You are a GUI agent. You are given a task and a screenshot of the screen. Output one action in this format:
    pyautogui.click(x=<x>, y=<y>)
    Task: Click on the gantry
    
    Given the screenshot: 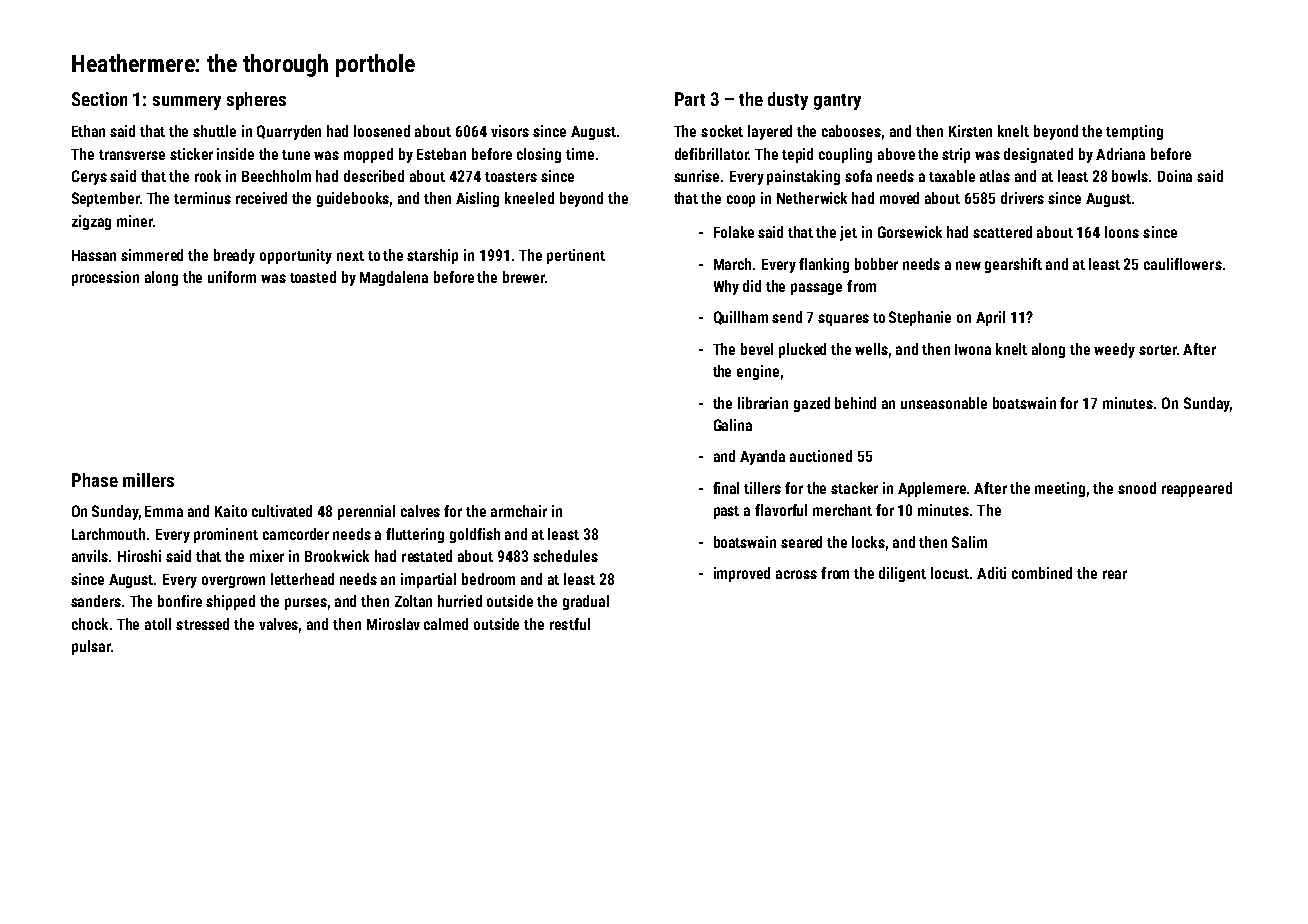 What is the action you would take?
    pyautogui.click(x=837, y=102)
